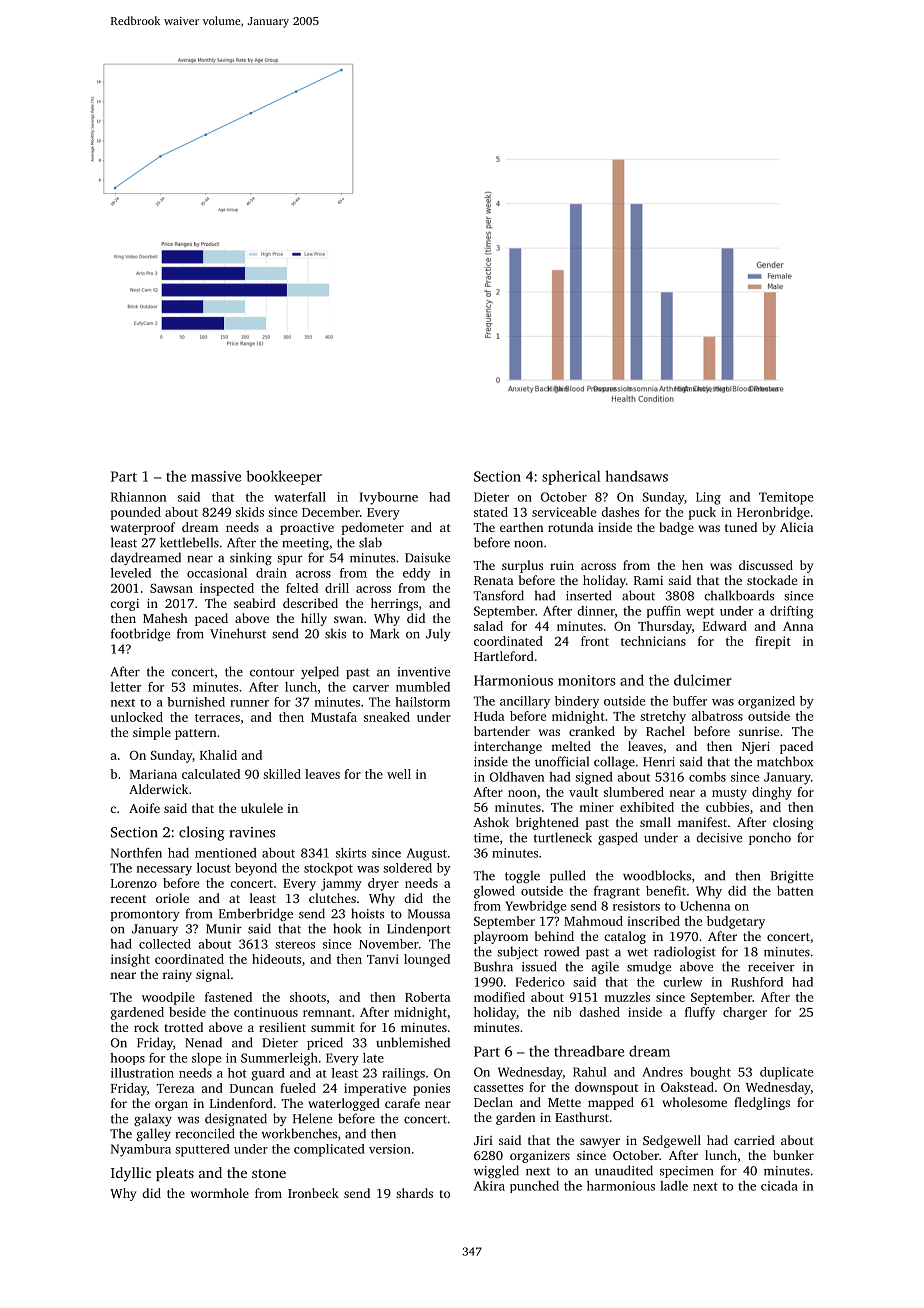  Describe the element at coordinates (372, 528) in the screenshot. I see `pedometer` at that location.
